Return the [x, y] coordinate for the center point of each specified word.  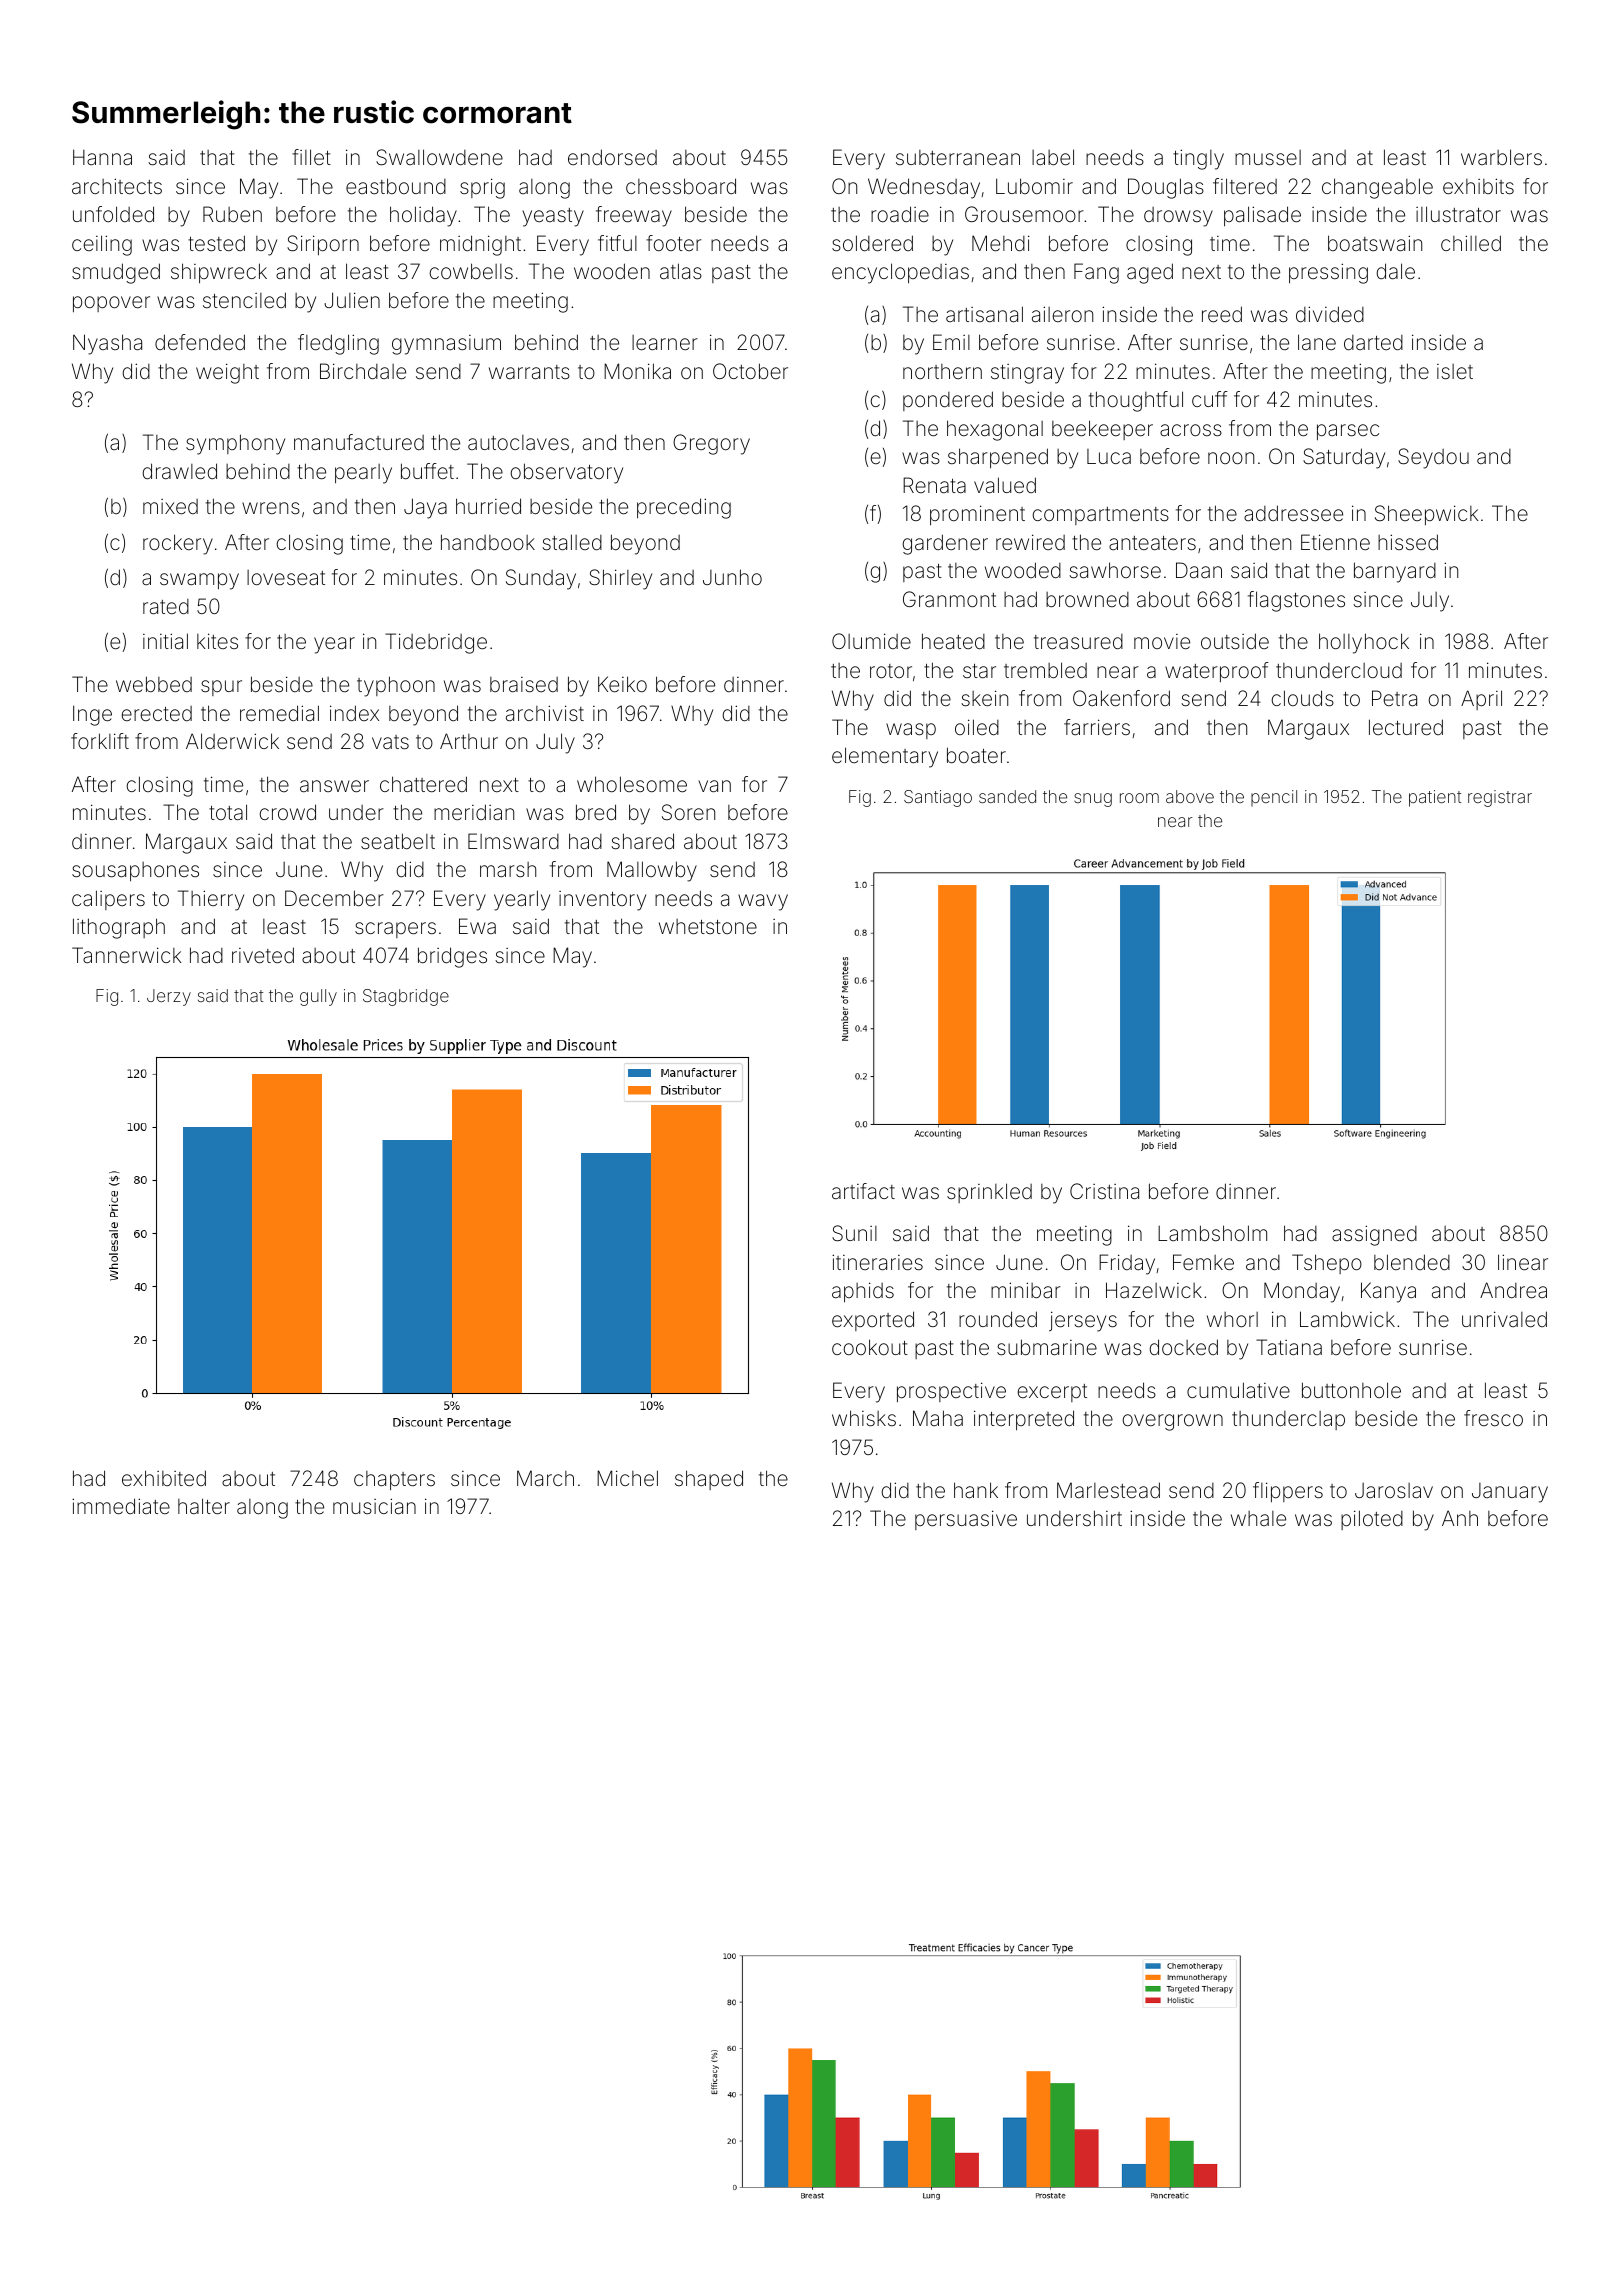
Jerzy [169, 997]
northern [942, 371]
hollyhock [1364, 643]
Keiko [622, 684]
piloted [1372, 1520]
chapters [394, 1481]
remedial [279, 713]
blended [1412, 1262]
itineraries [877, 1262]
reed [1222, 314]
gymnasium [446, 345]
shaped [709, 1480]
